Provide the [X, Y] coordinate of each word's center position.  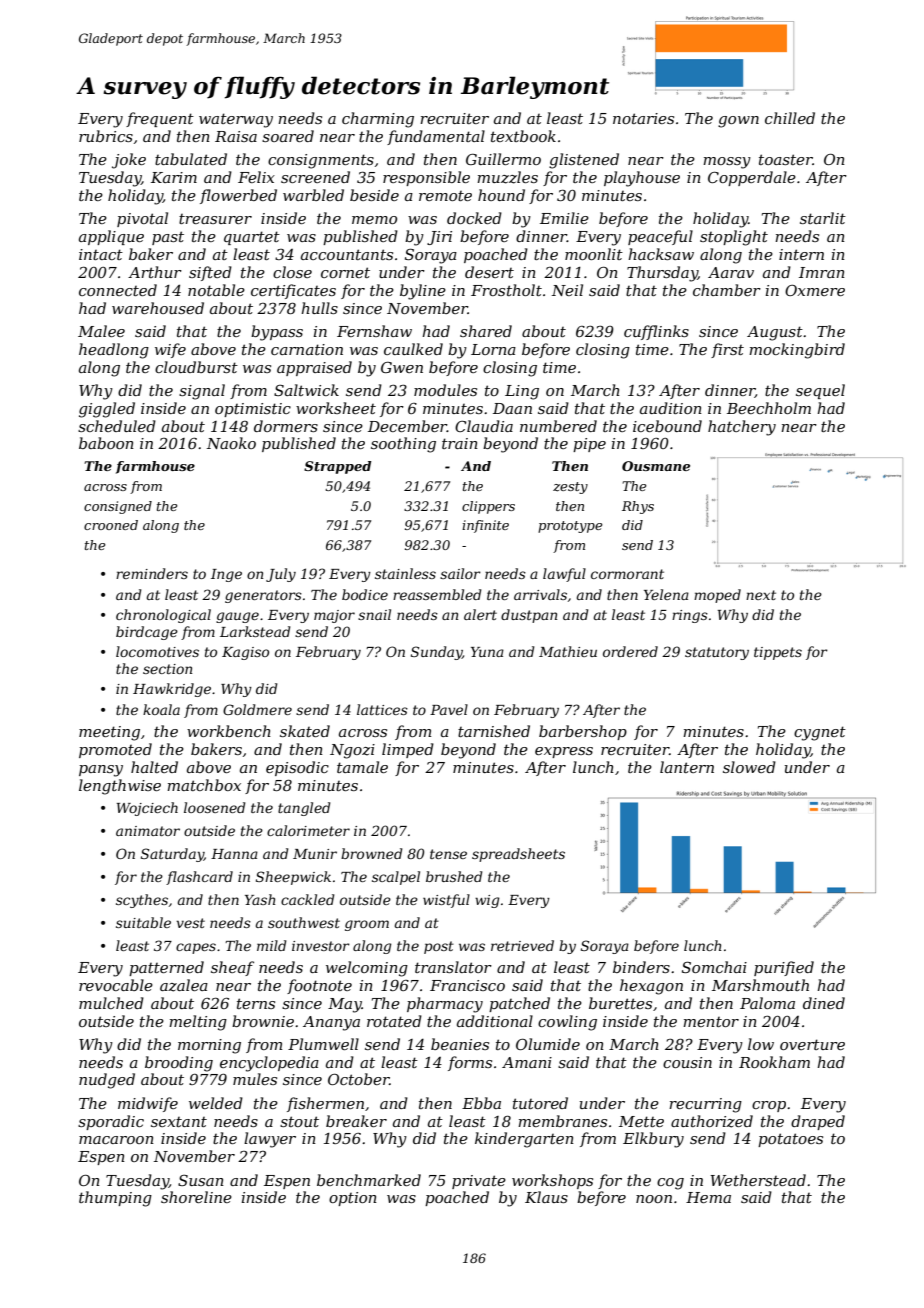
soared [288, 136]
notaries [643, 118]
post [439, 947]
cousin [687, 1062]
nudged [107, 1081]
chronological [163, 616]
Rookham [774, 1062]
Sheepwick [293, 878]
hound [501, 195]
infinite [485, 526]
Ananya [331, 1023]
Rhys [638, 507]
